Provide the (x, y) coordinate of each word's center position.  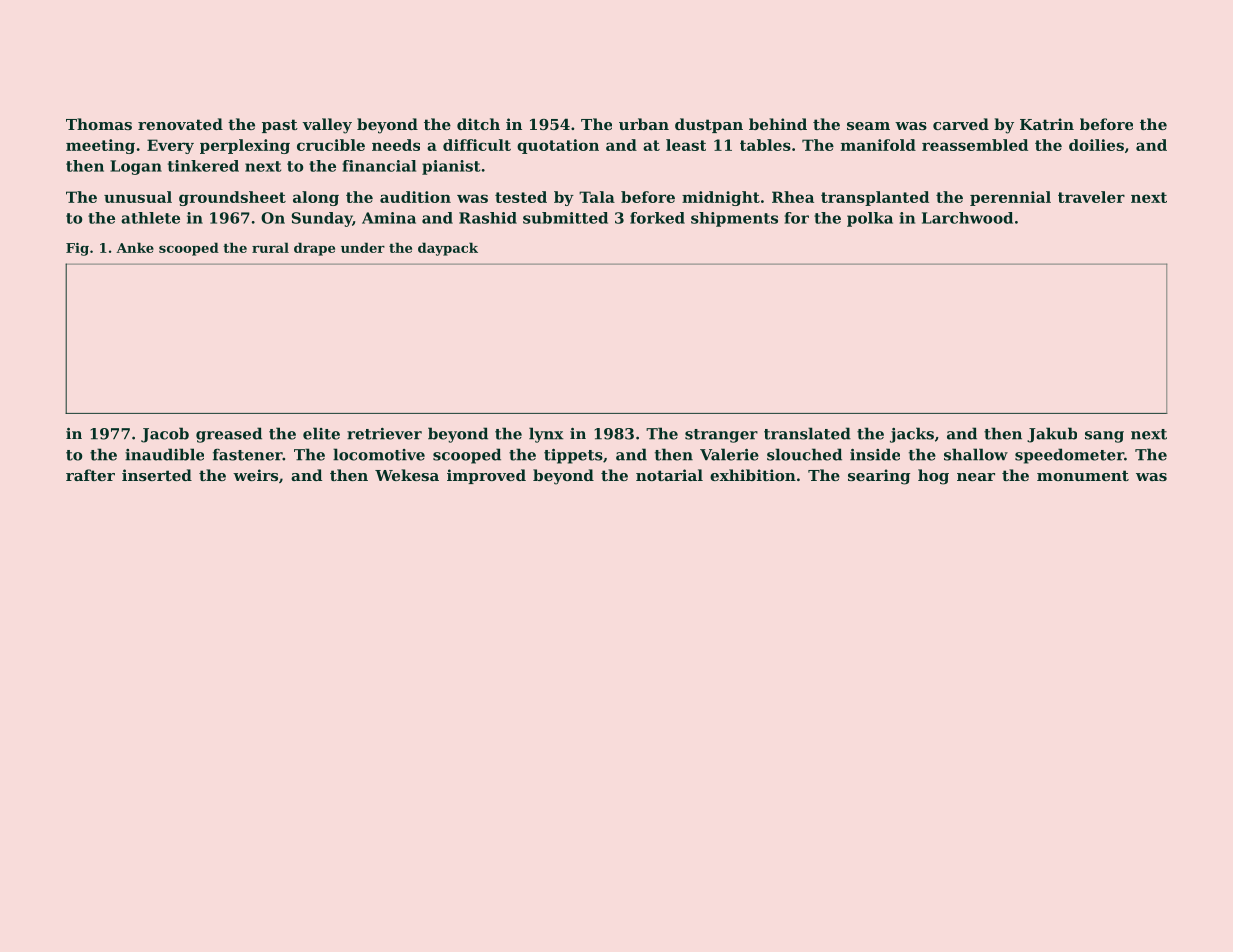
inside (875, 454)
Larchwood (967, 218)
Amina (389, 218)
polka (870, 219)
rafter (90, 475)
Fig (77, 249)
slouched (804, 454)
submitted (565, 218)
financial (379, 166)
